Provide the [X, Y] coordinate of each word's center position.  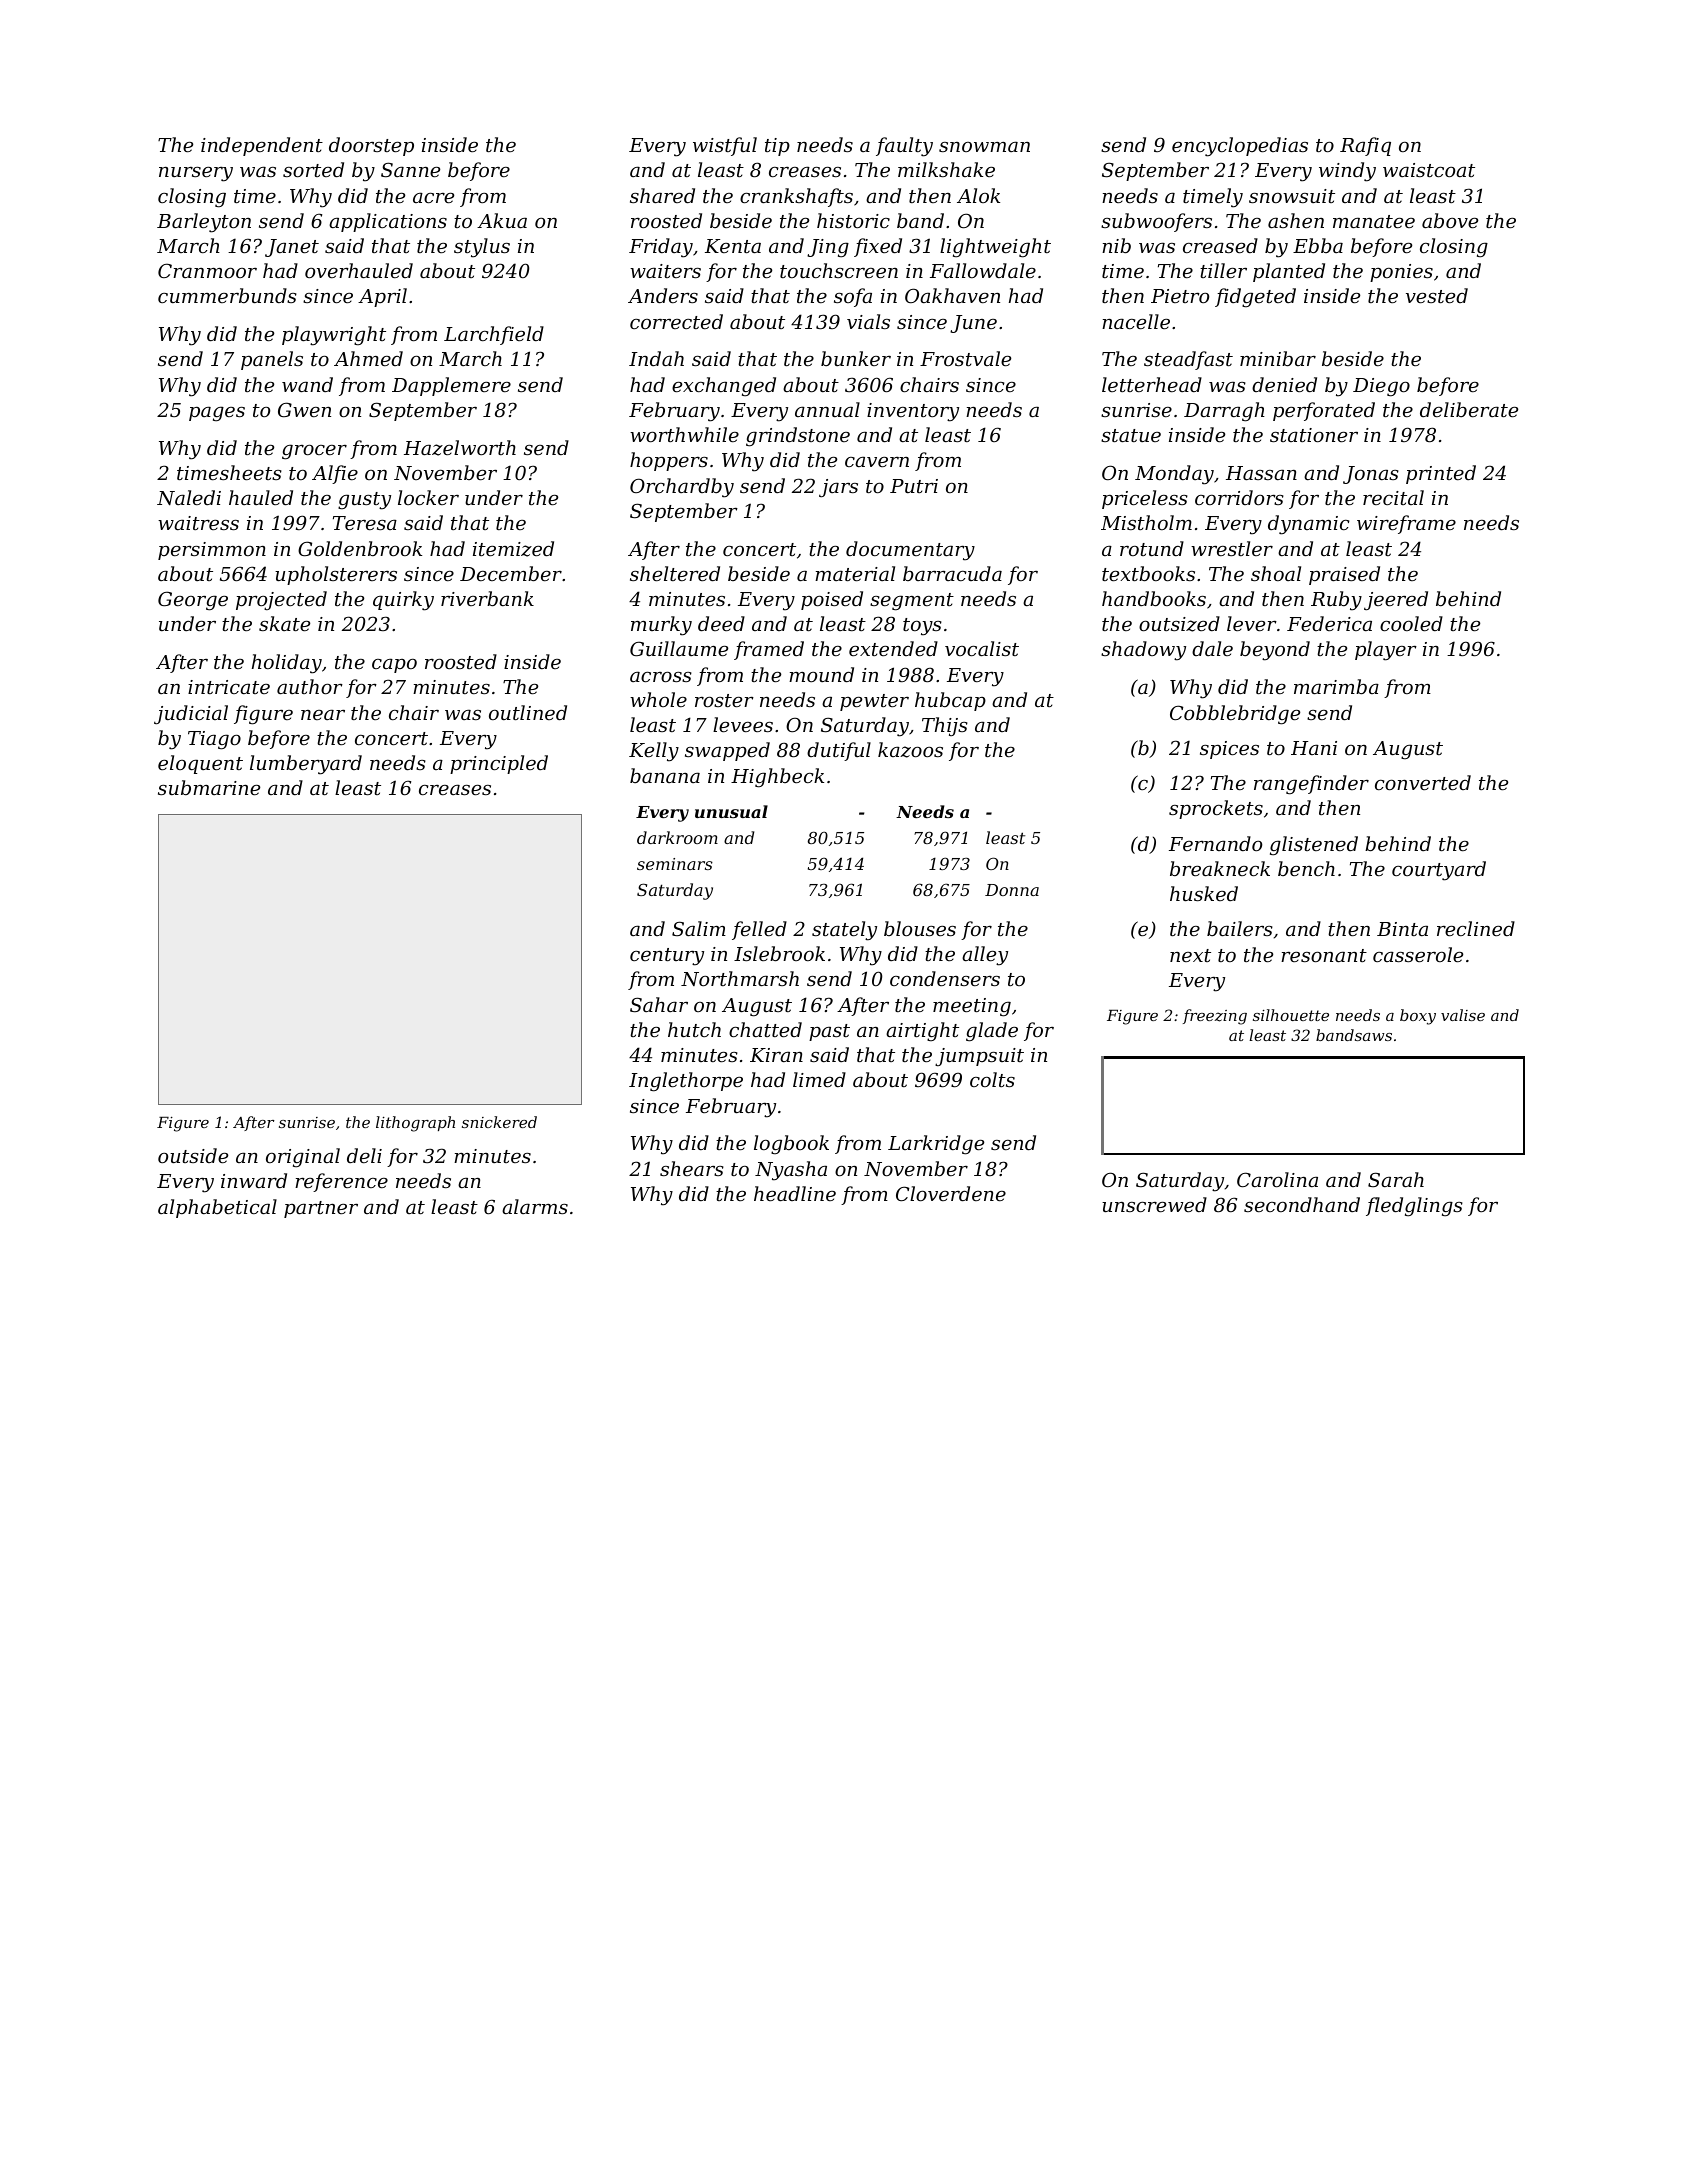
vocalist [982, 648]
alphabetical [217, 1208]
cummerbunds [227, 295]
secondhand [1302, 1204]
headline [795, 1193]
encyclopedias [1240, 147]
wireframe [1406, 524]
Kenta [733, 246]
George [193, 601]
